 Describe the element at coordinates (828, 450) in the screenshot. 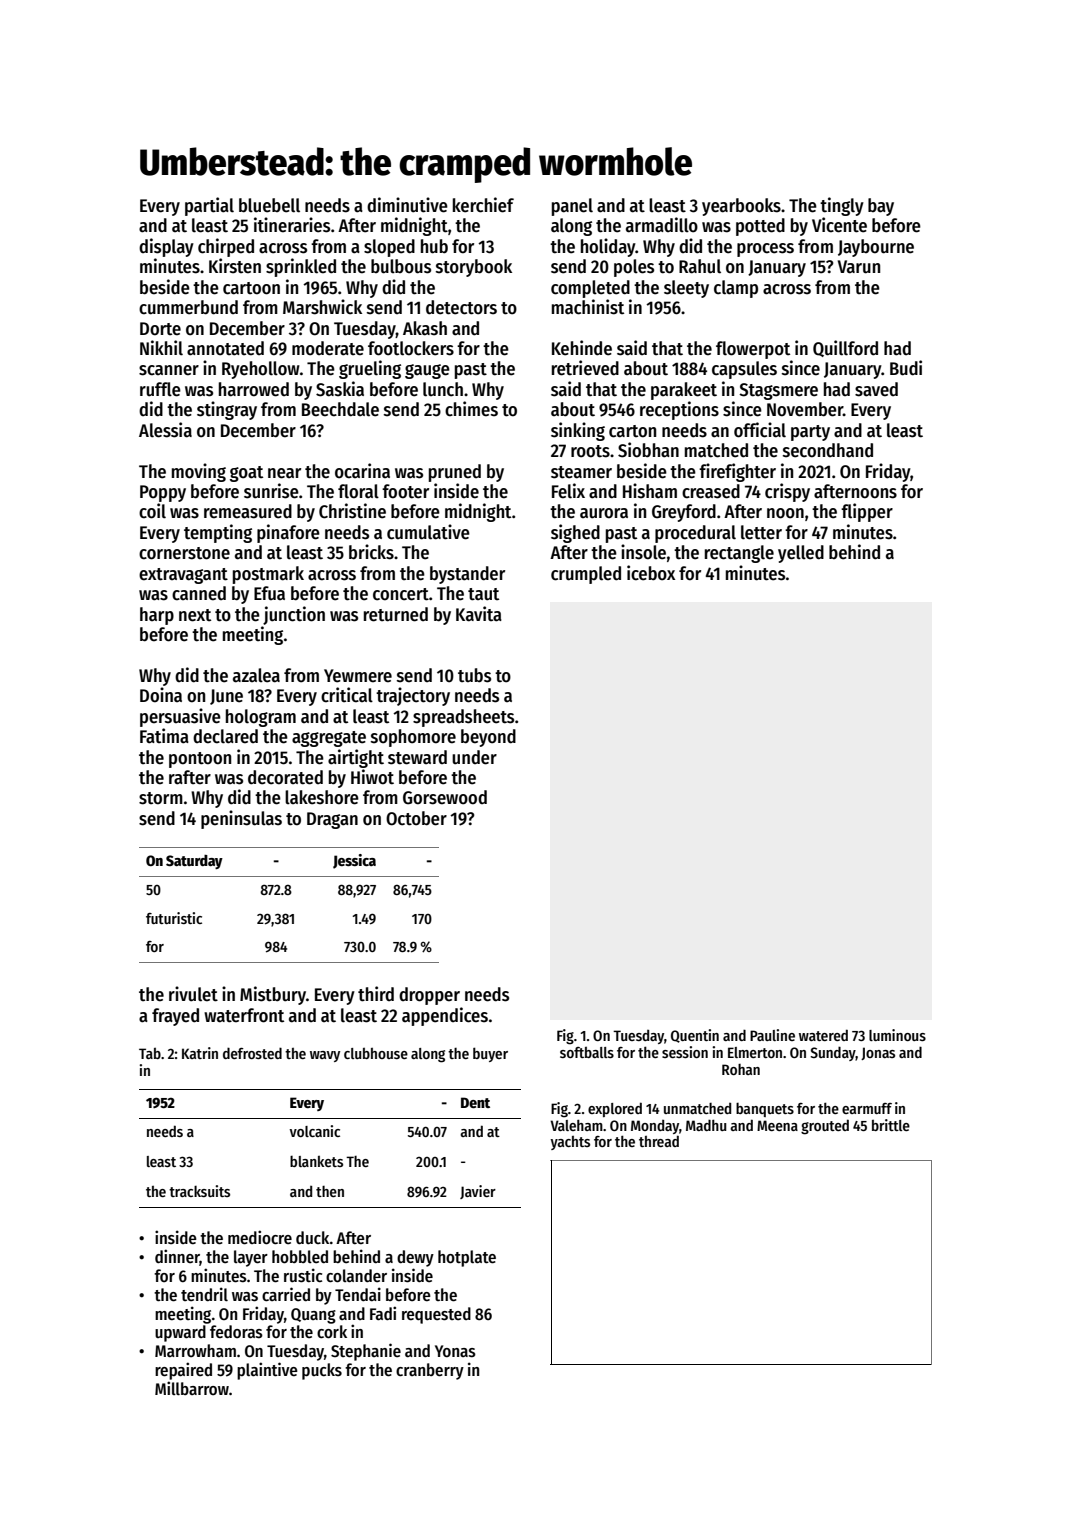

I see `secondhand` at that location.
